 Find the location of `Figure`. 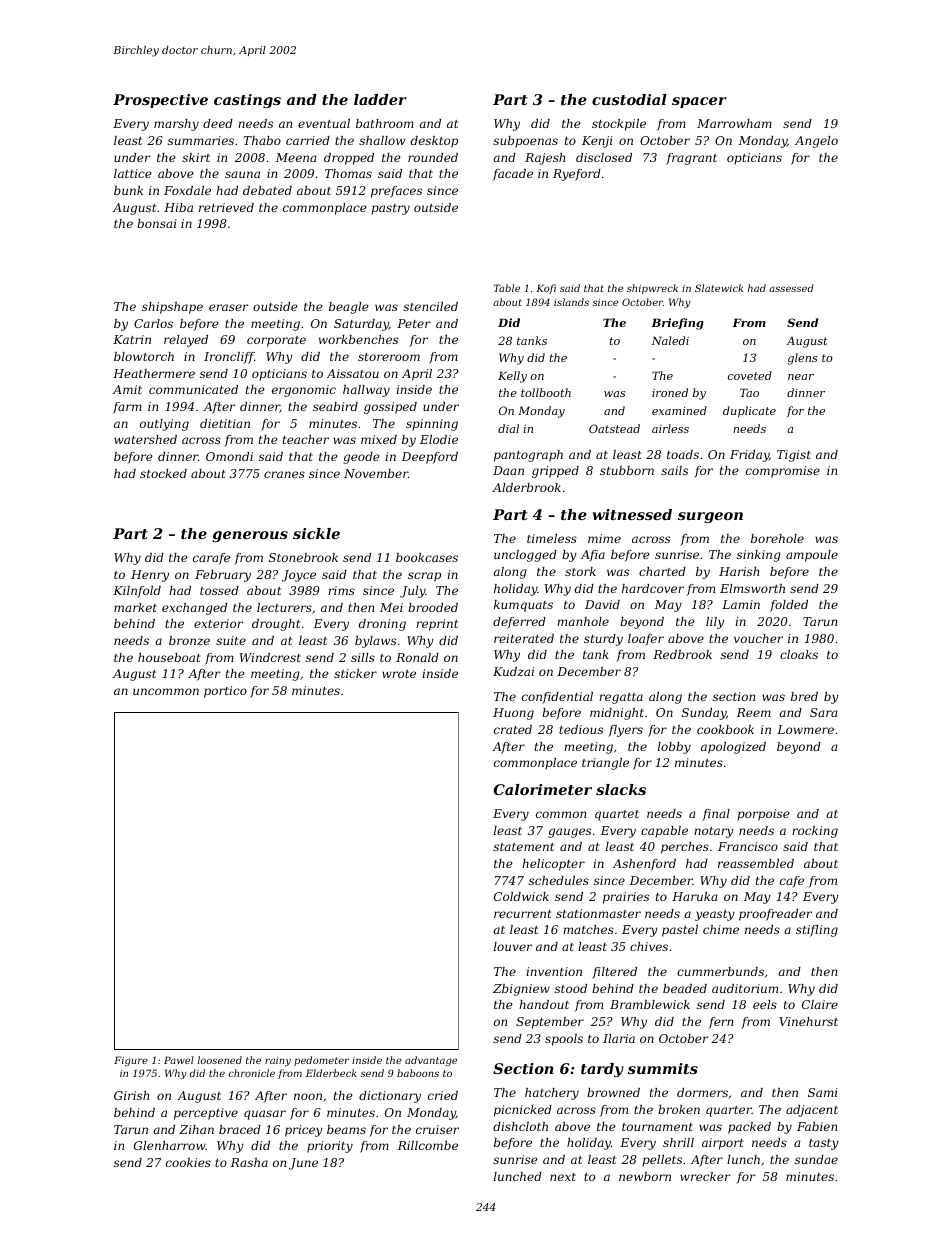

Figure is located at coordinates (131, 1061).
